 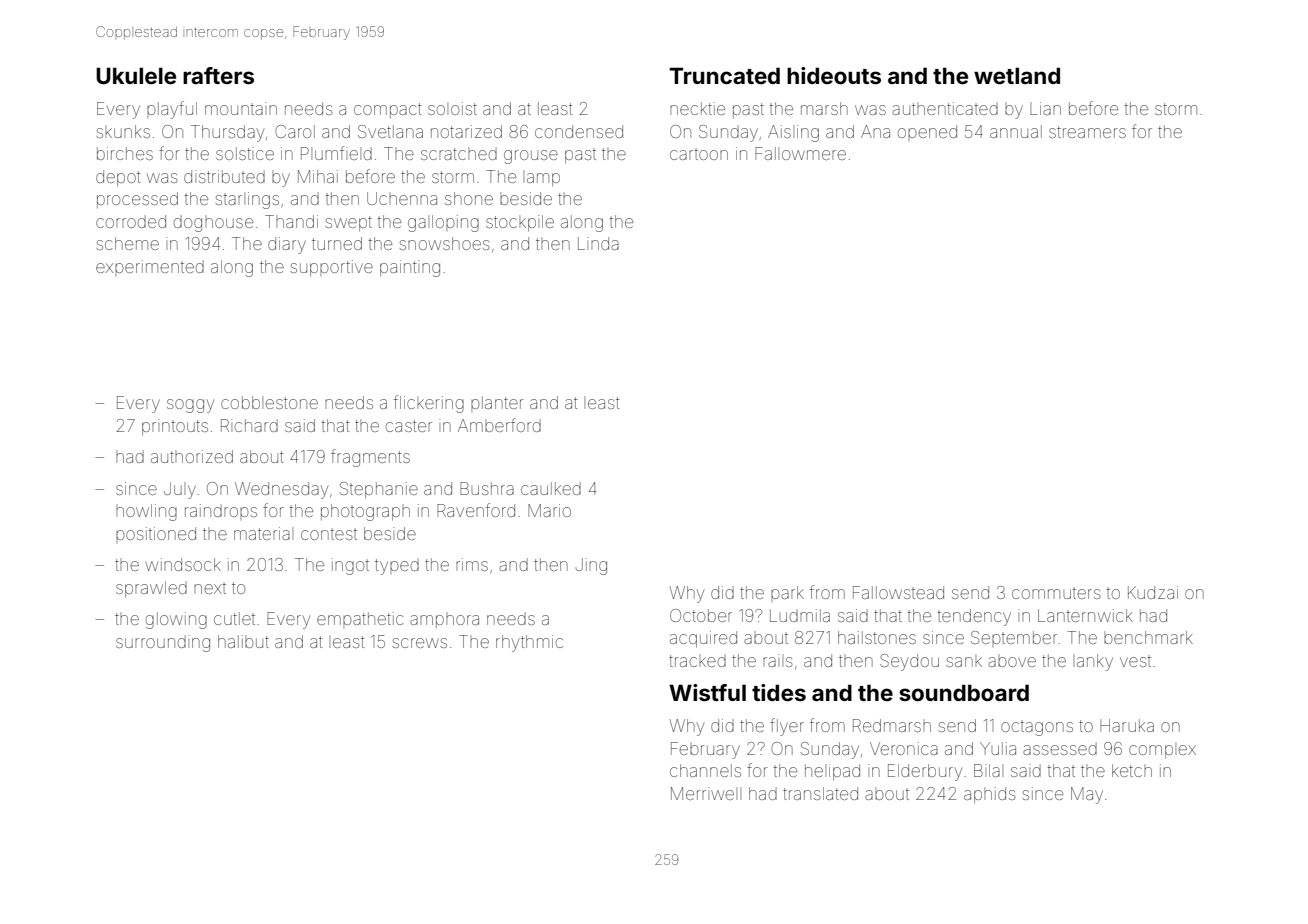 What do you see at coordinates (452, 108) in the screenshot?
I see `soloist` at bounding box center [452, 108].
